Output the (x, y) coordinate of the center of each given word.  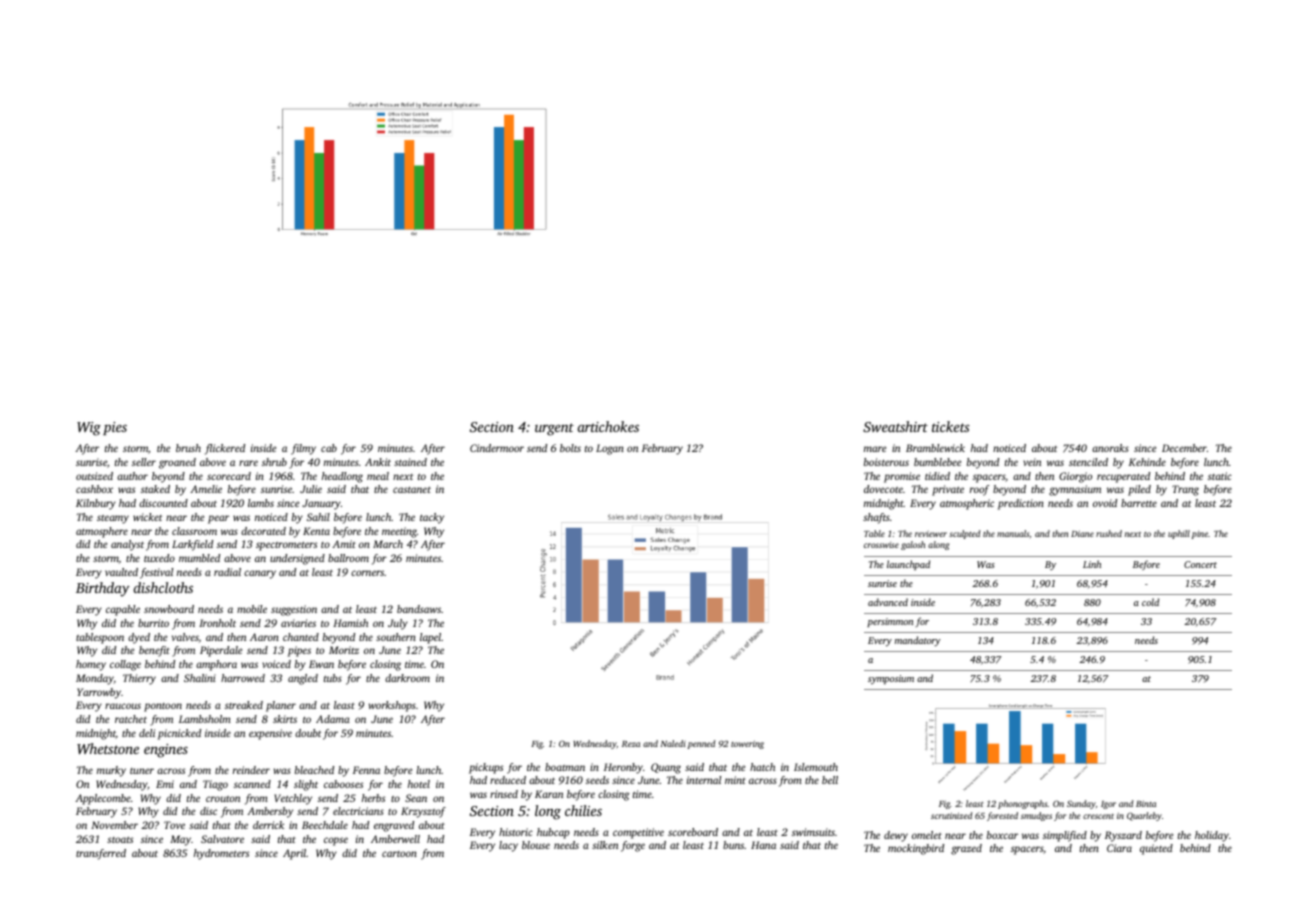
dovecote (883, 489)
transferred (101, 854)
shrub (274, 462)
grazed (966, 849)
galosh (913, 545)
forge (633, 846)
